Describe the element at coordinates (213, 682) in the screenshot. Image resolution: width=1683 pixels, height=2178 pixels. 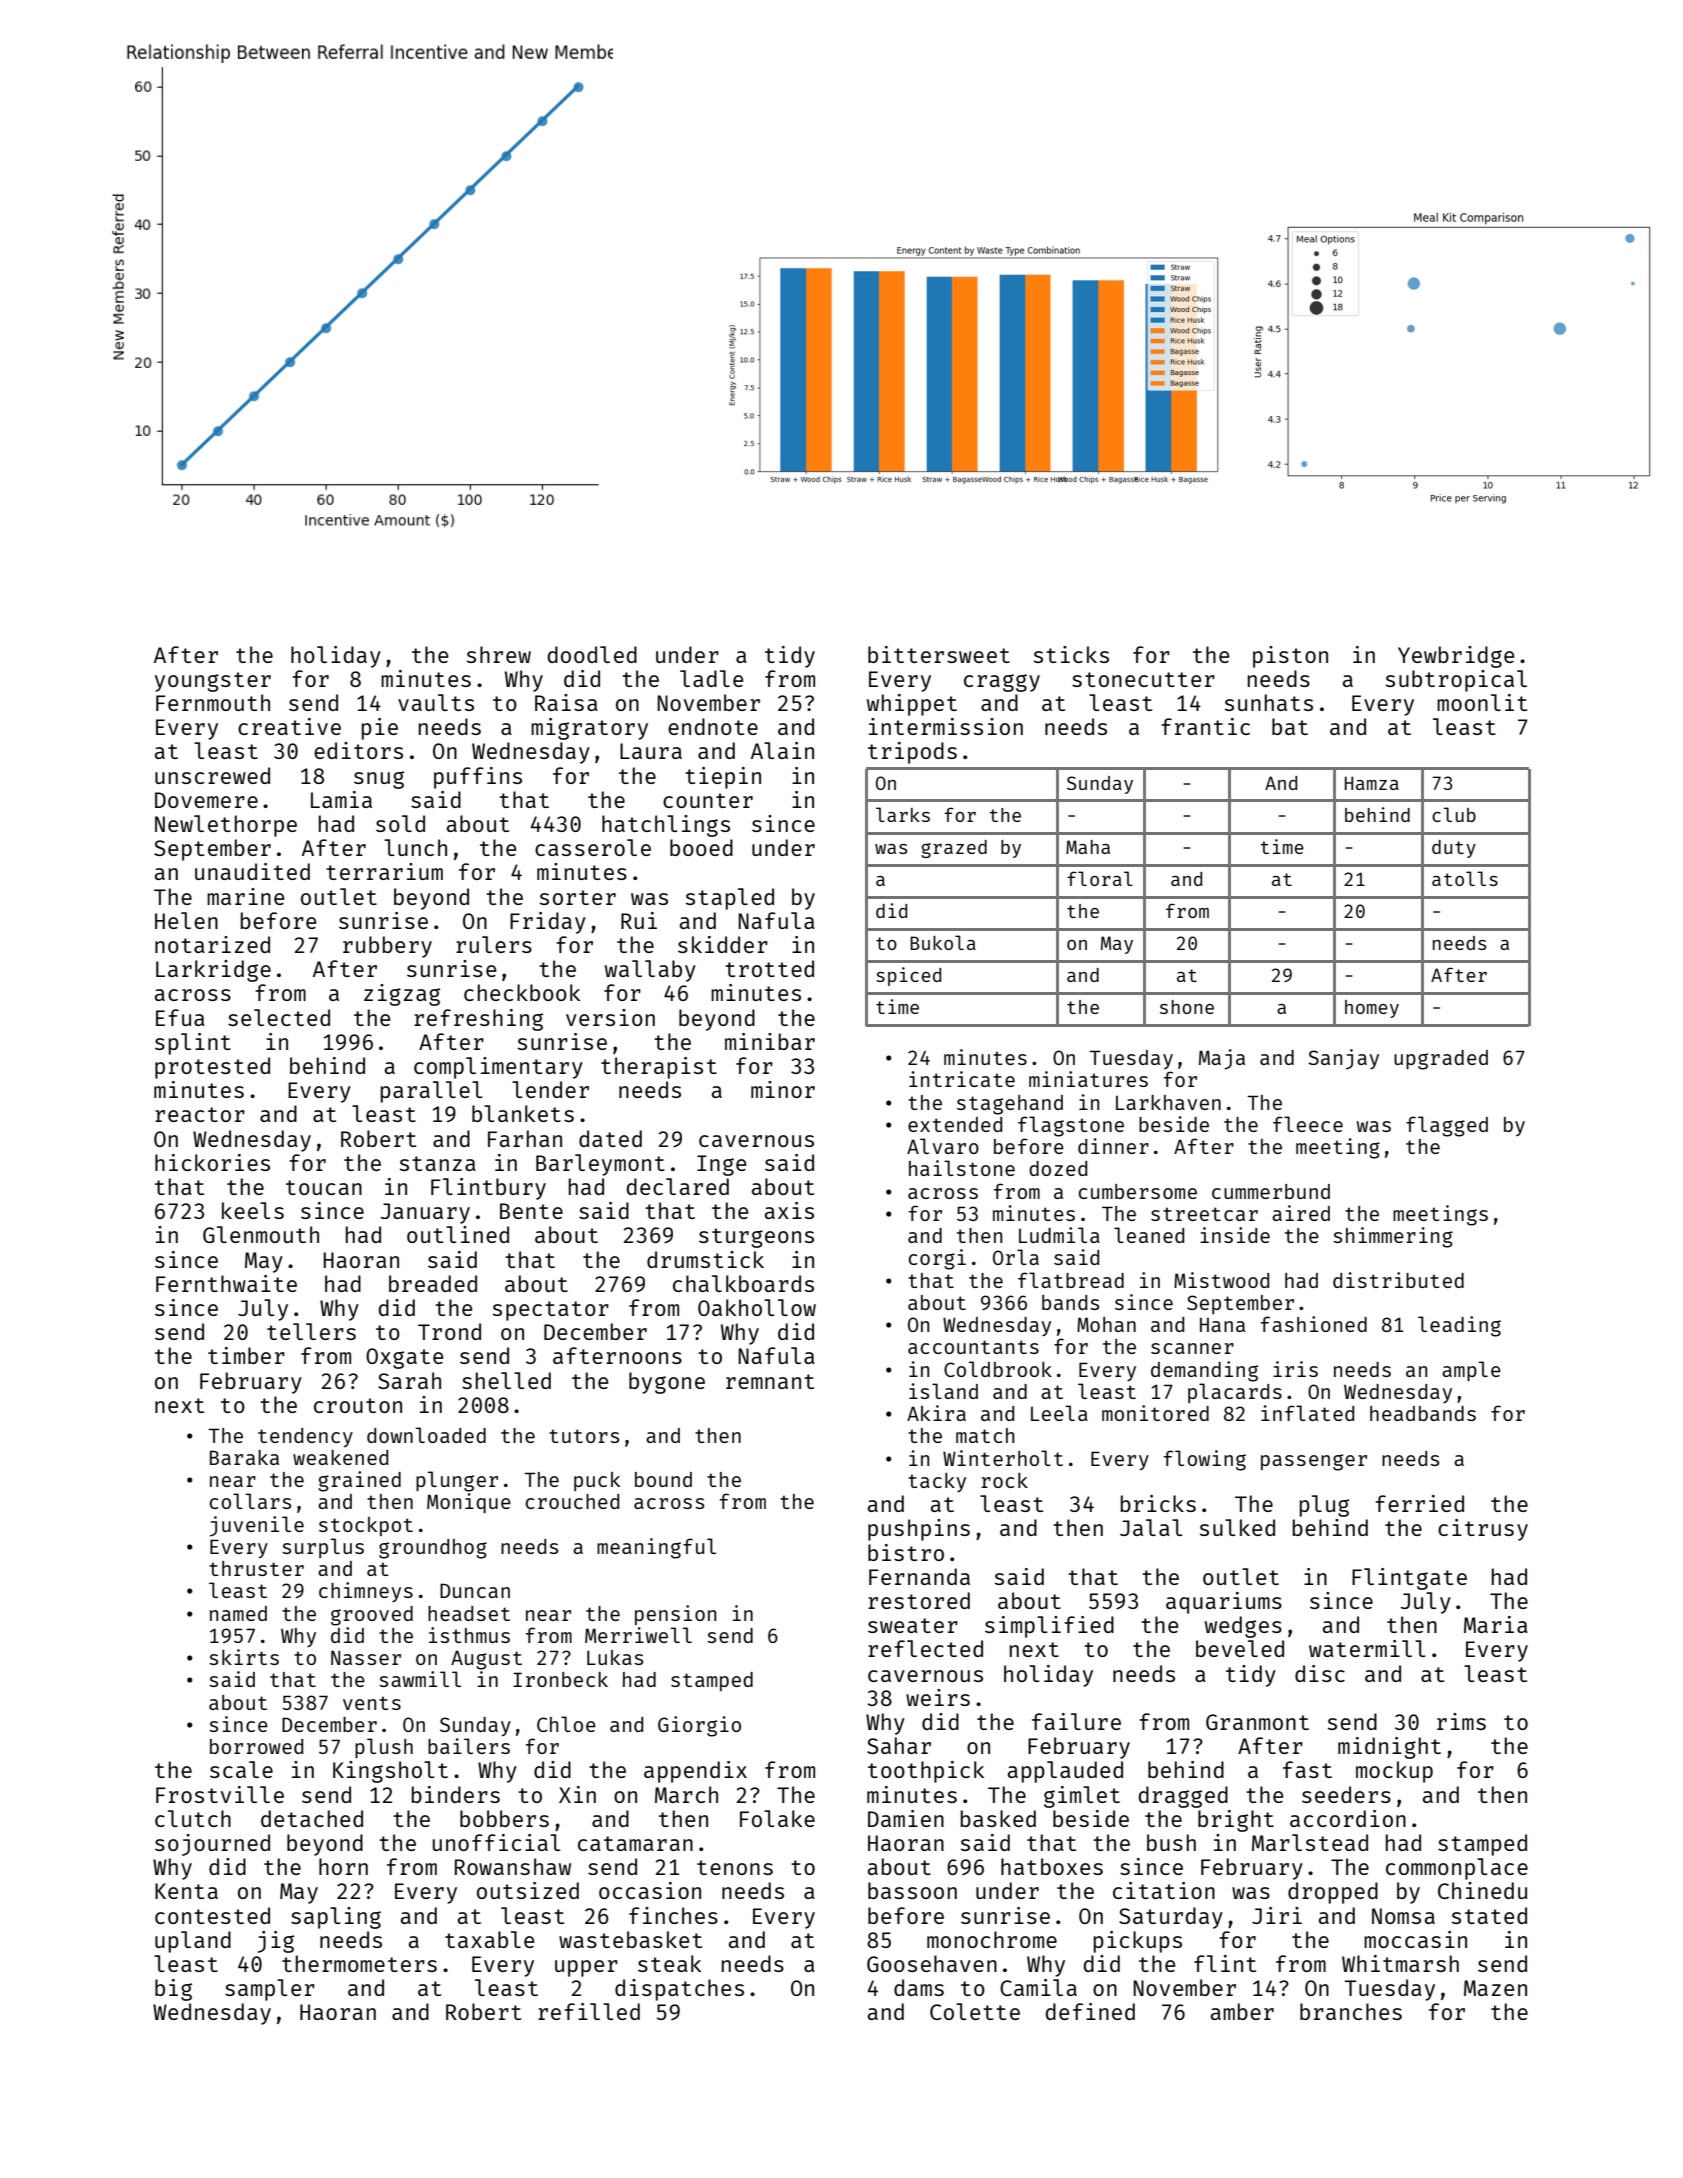
I see `youngster` at that location.
